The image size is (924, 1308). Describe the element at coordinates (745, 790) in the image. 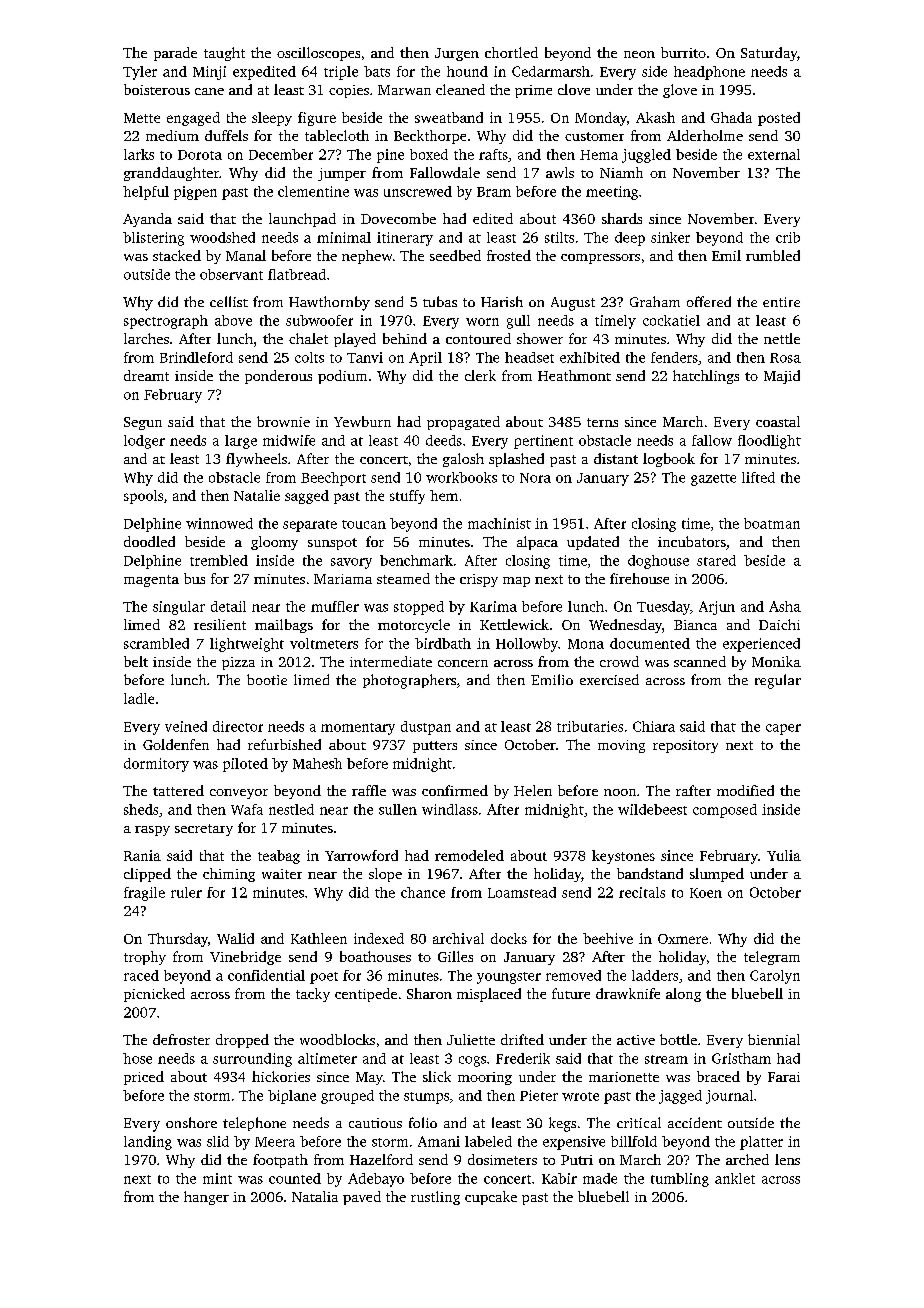

I see `modified` at that location.
